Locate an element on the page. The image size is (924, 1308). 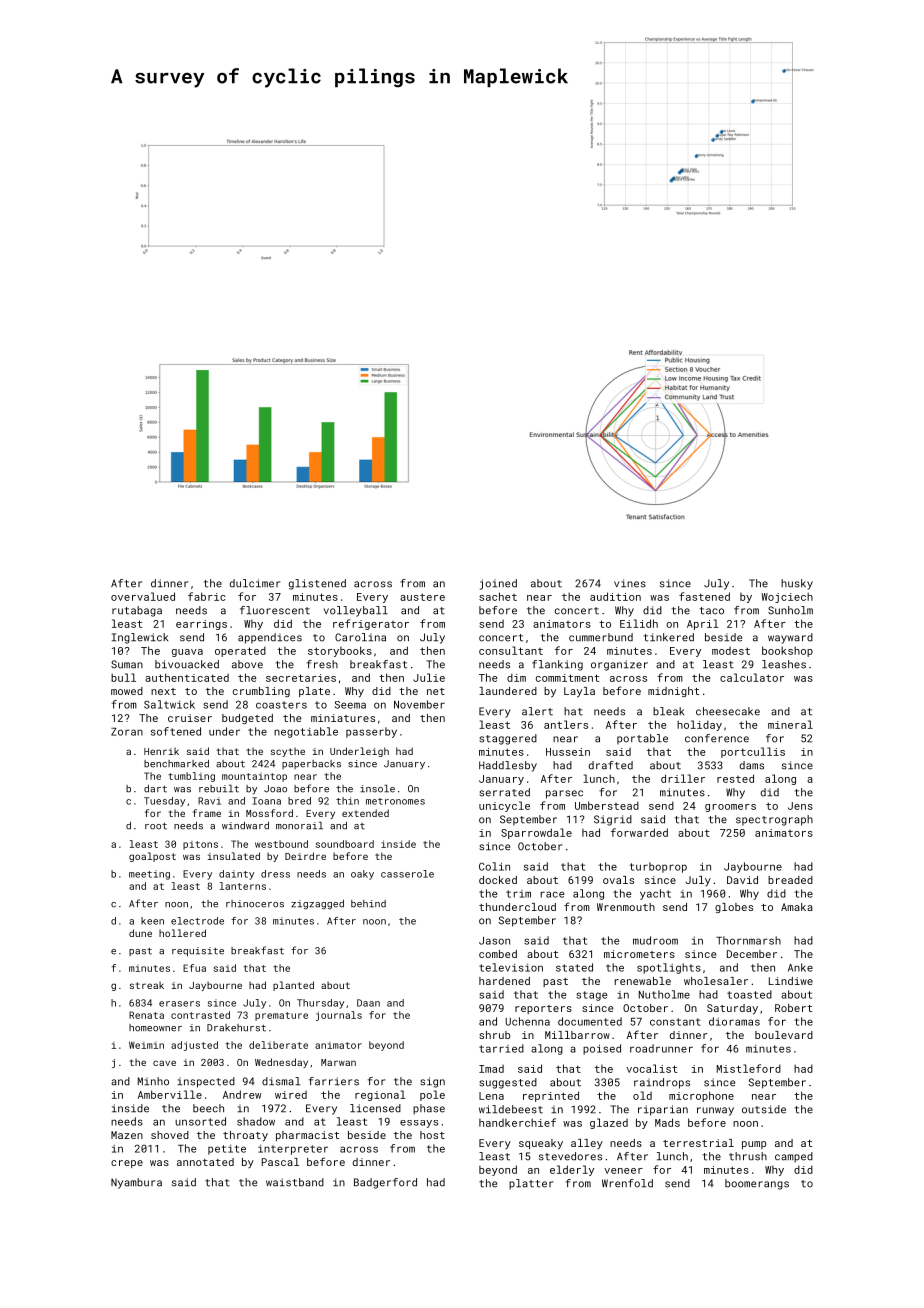
audition is located at coordinates (615, 596).
